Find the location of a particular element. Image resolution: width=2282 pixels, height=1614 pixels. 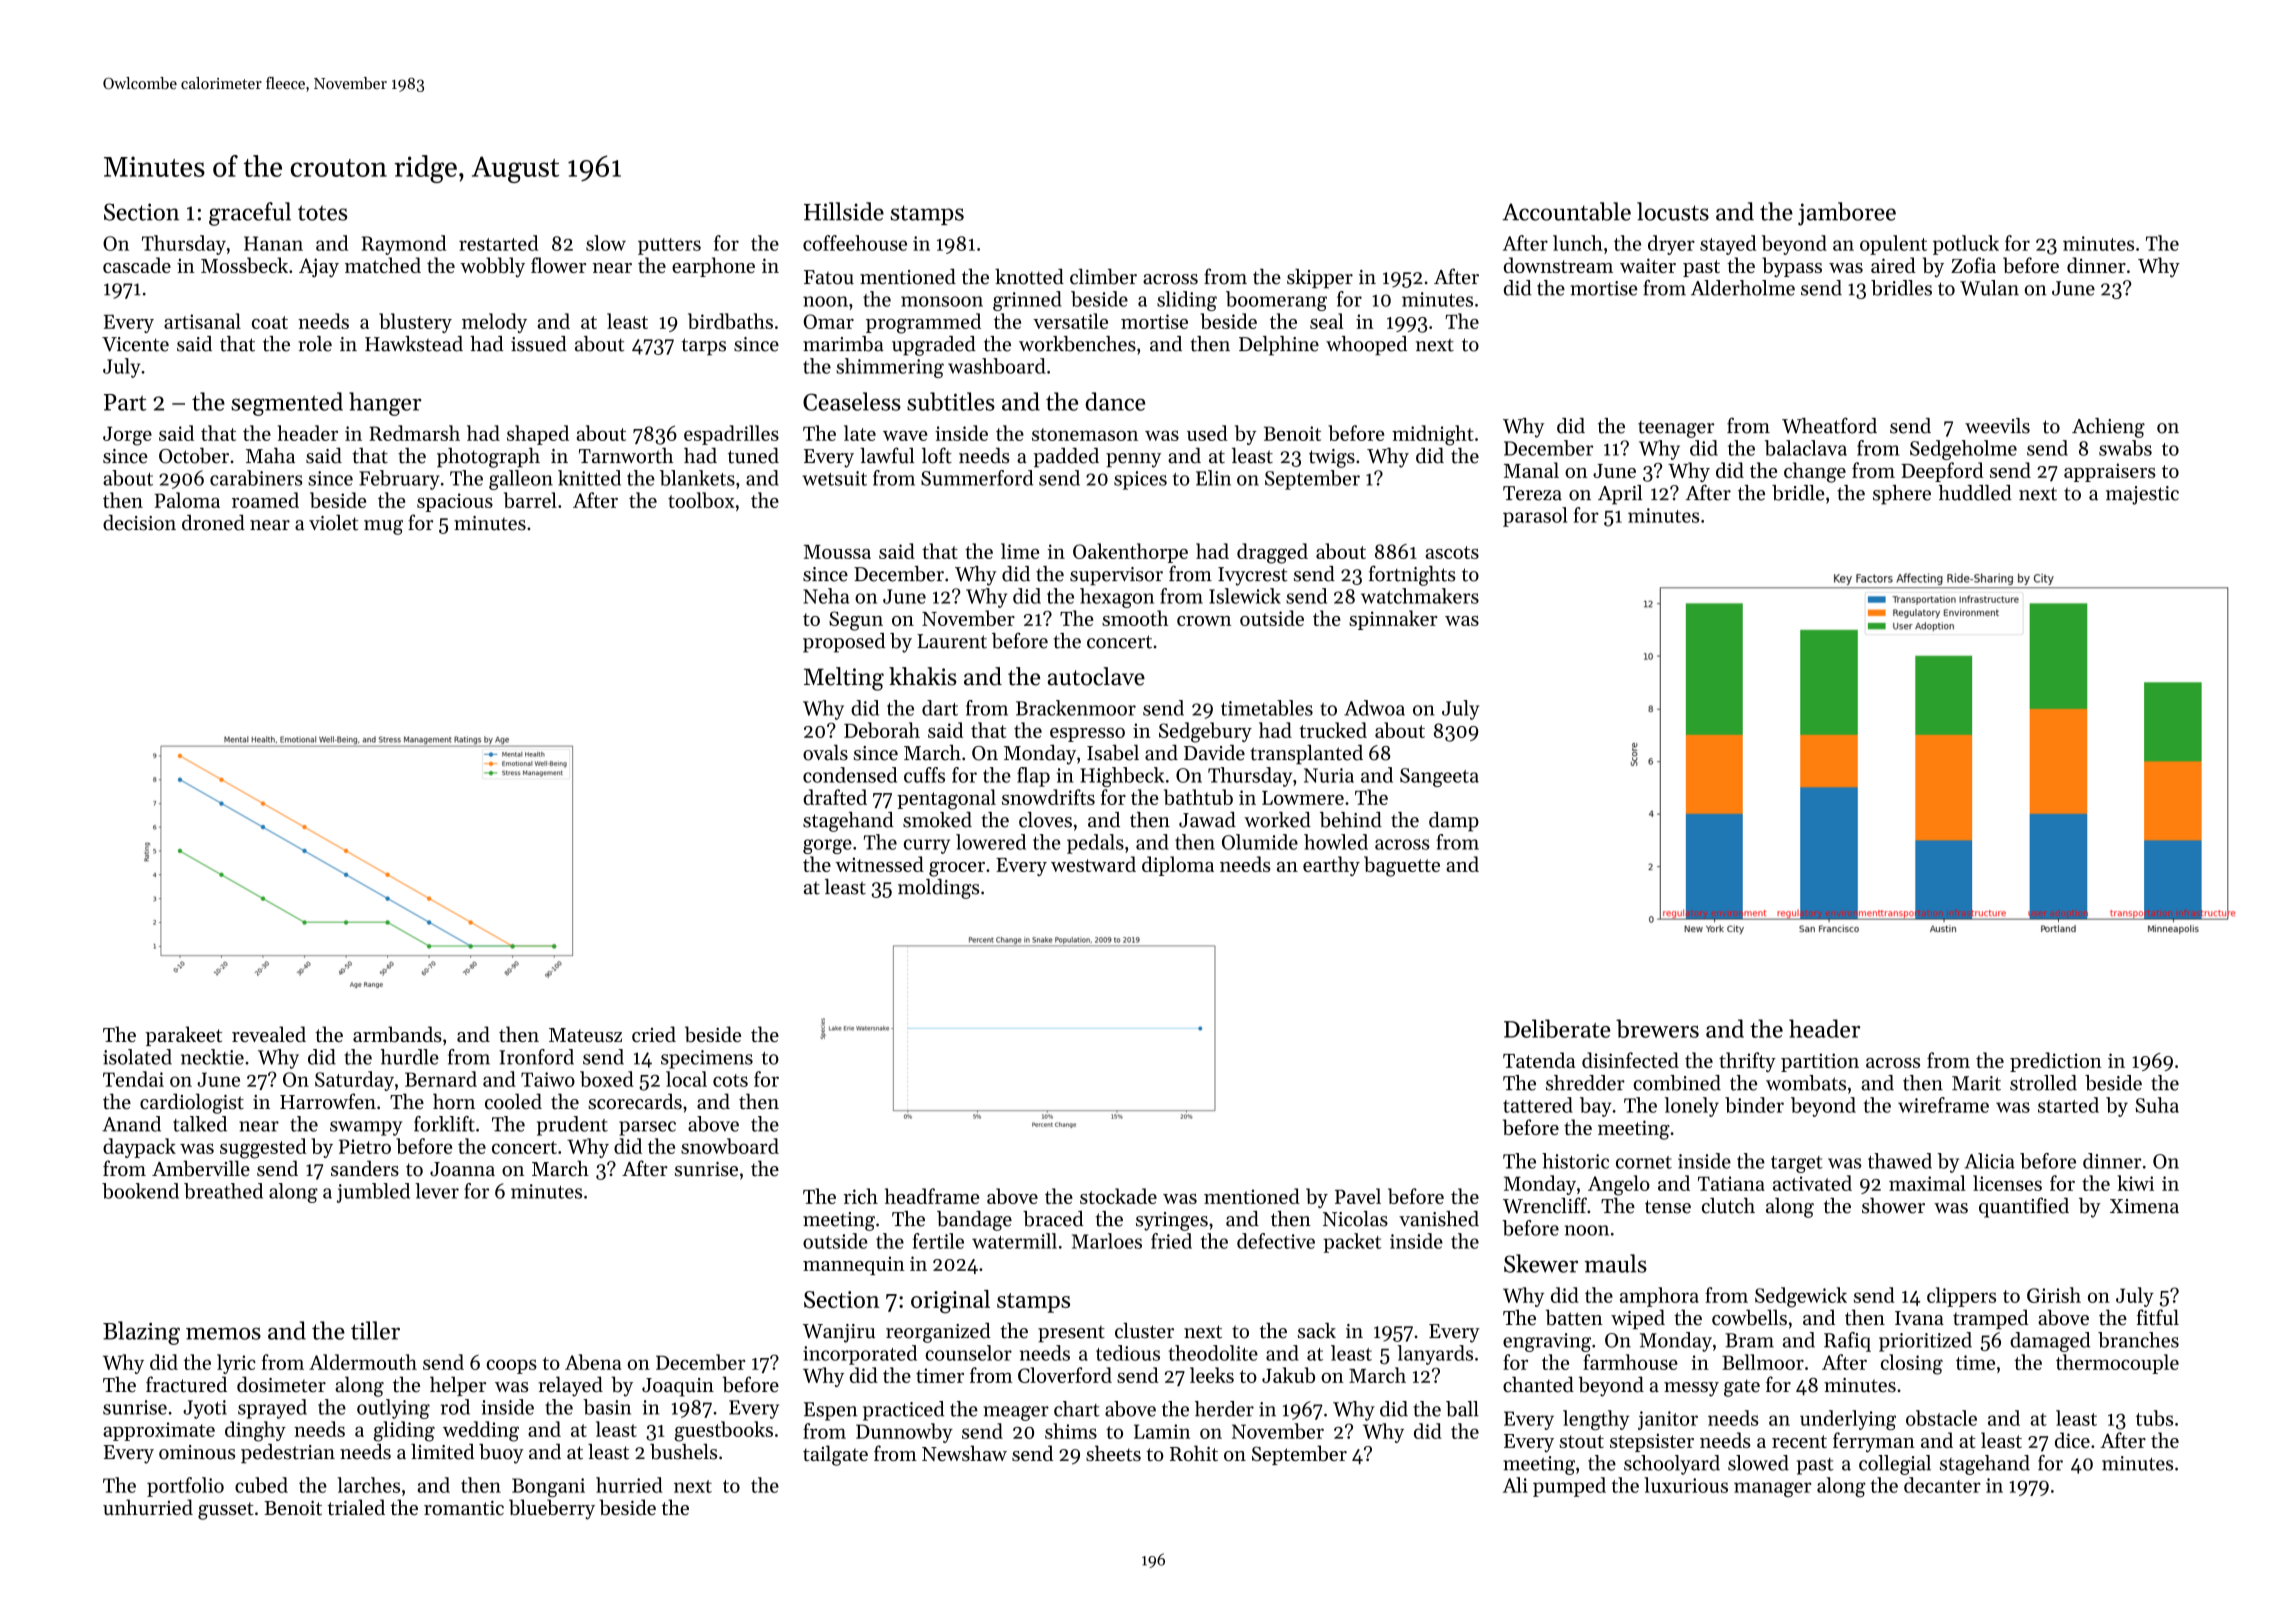

Davide is located at coordinates (1214, 753).
